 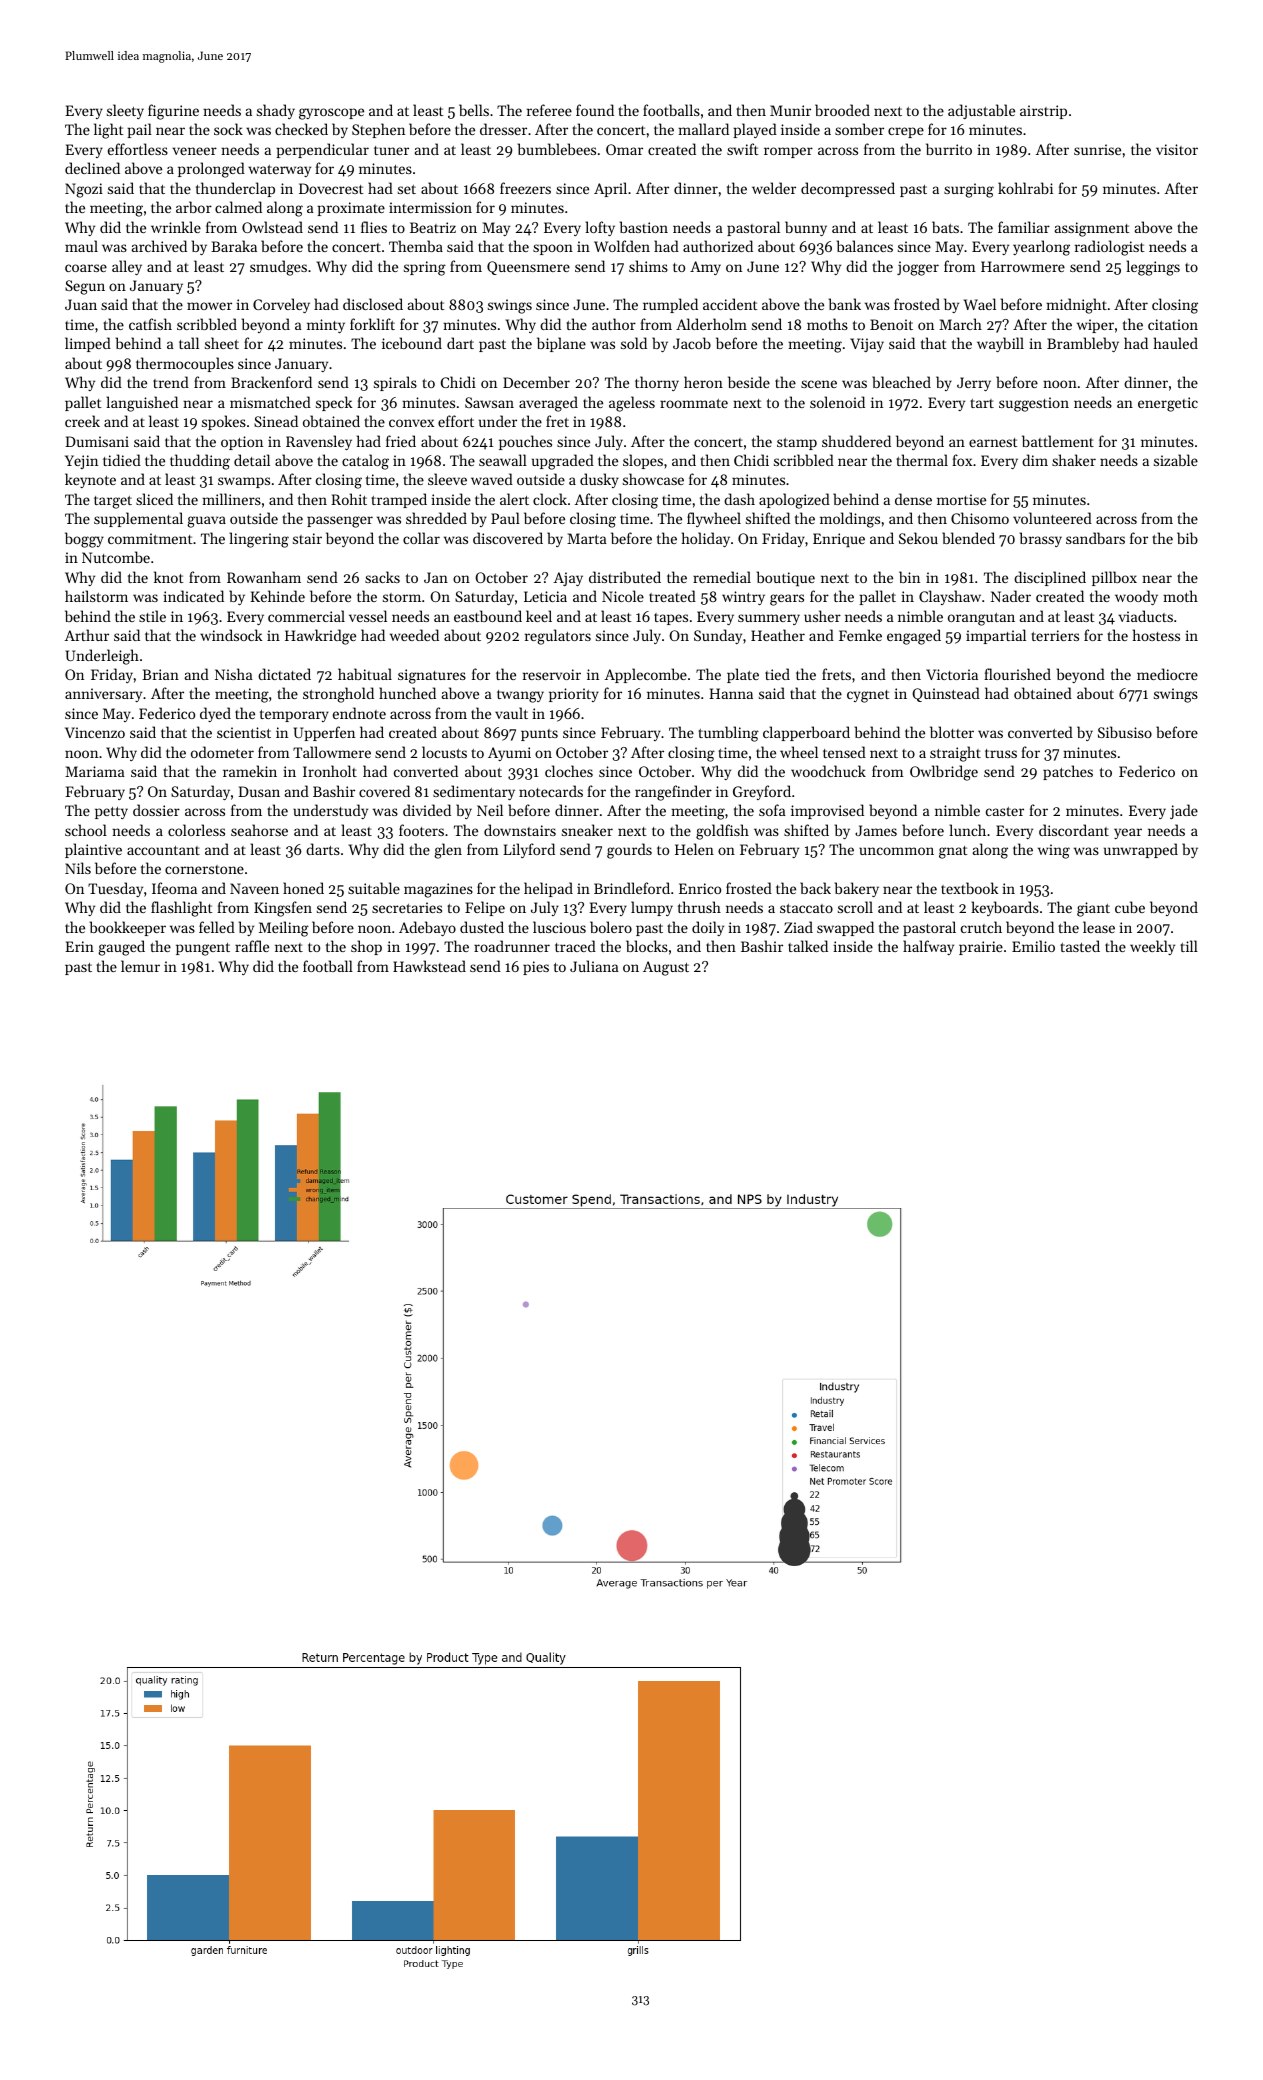 What do you see at coordinates (127, 267) in the page?
I see `alley` at bounding box center [127, 267].
